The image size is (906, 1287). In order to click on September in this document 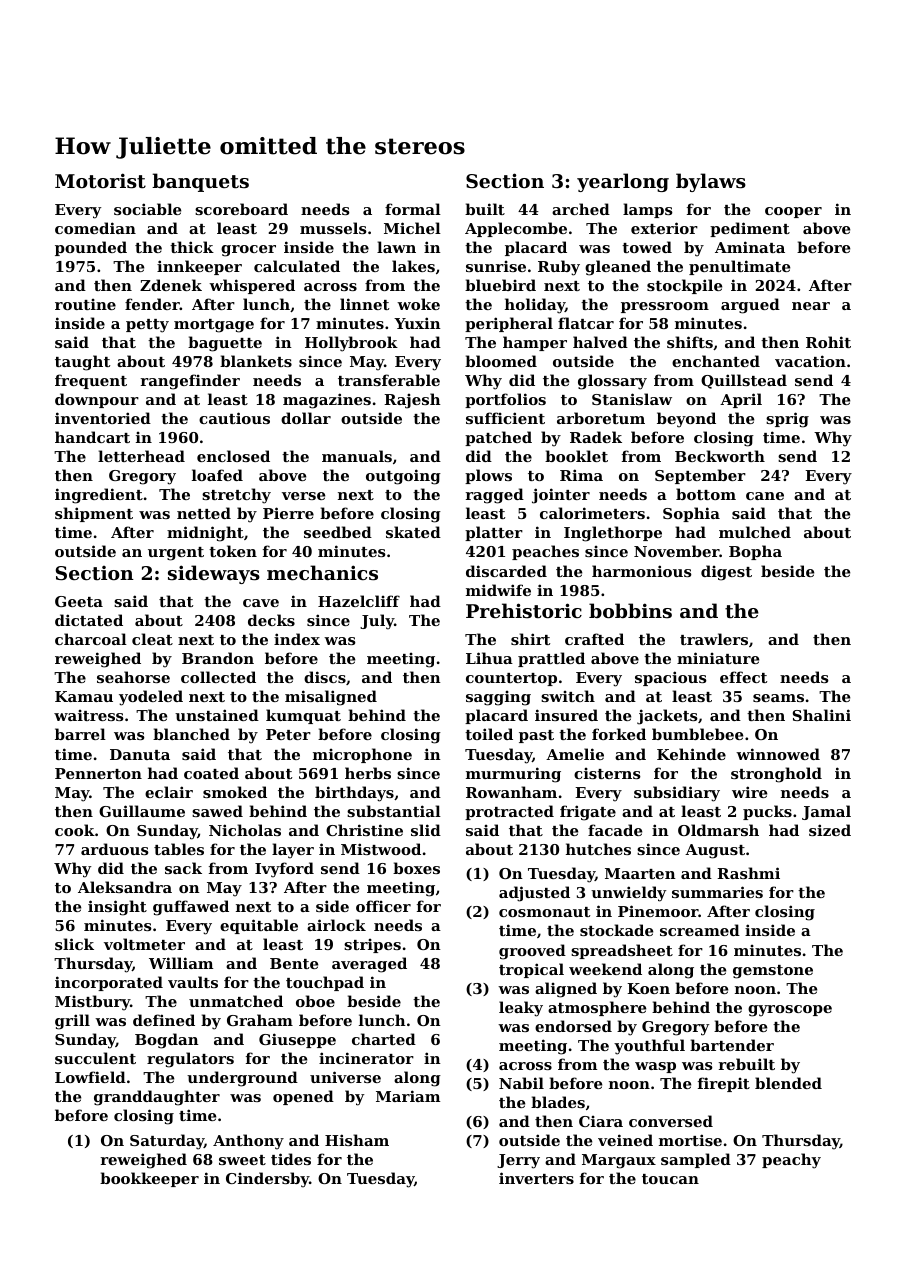, I will do `click(700, 476)`.
